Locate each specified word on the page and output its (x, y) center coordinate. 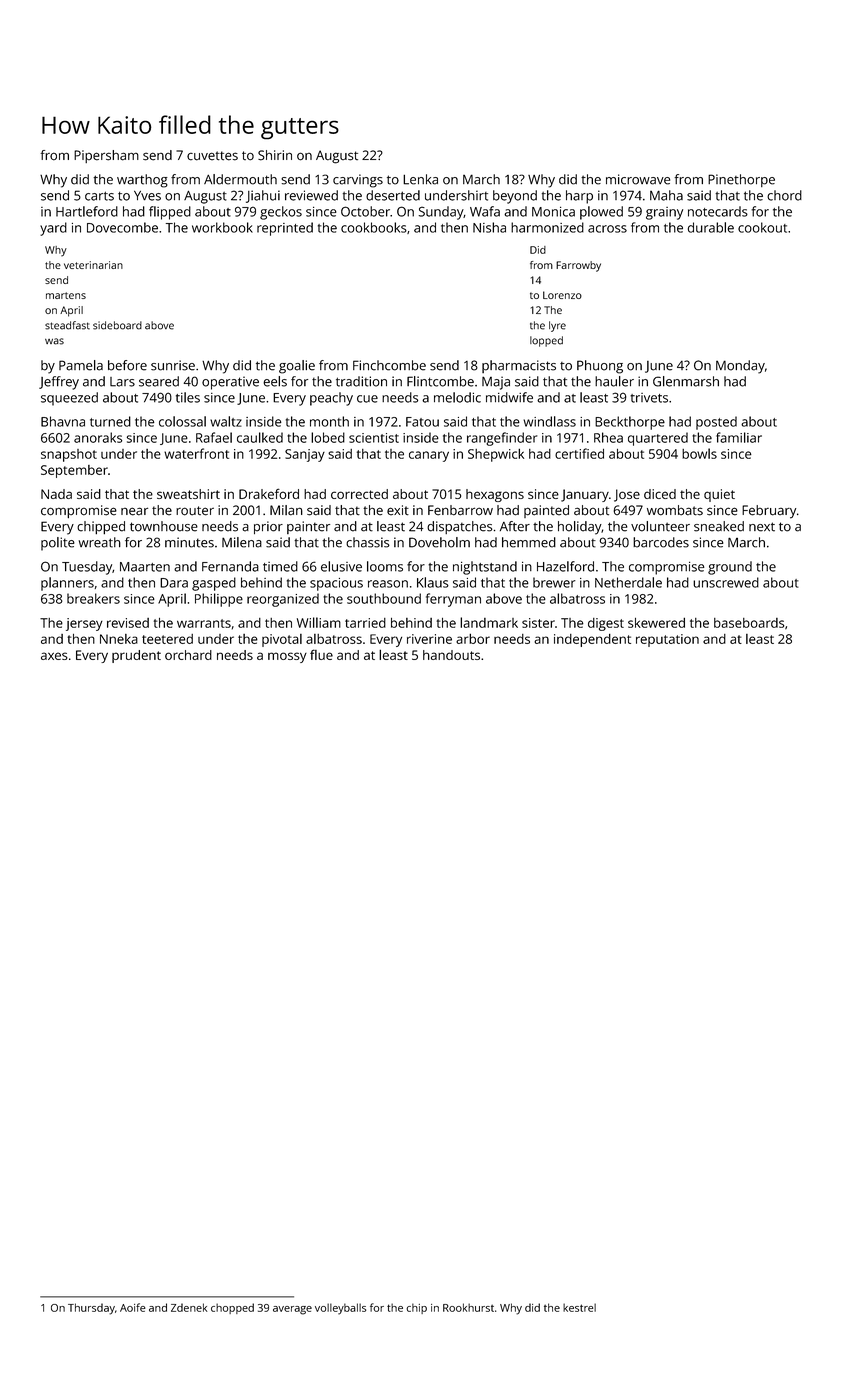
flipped (170, 213)
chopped (232, 1308)
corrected (359, 494)
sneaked (719, 526)
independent (592, 640)
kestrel (579, 1307)
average (292, 1310)
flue (321, 654)
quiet (719, 495)
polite (58, 544)
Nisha (489, 227)
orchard (188, 655)
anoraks (98, 437)
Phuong (600, 367)
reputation (667, 640)
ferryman (453, 600)
